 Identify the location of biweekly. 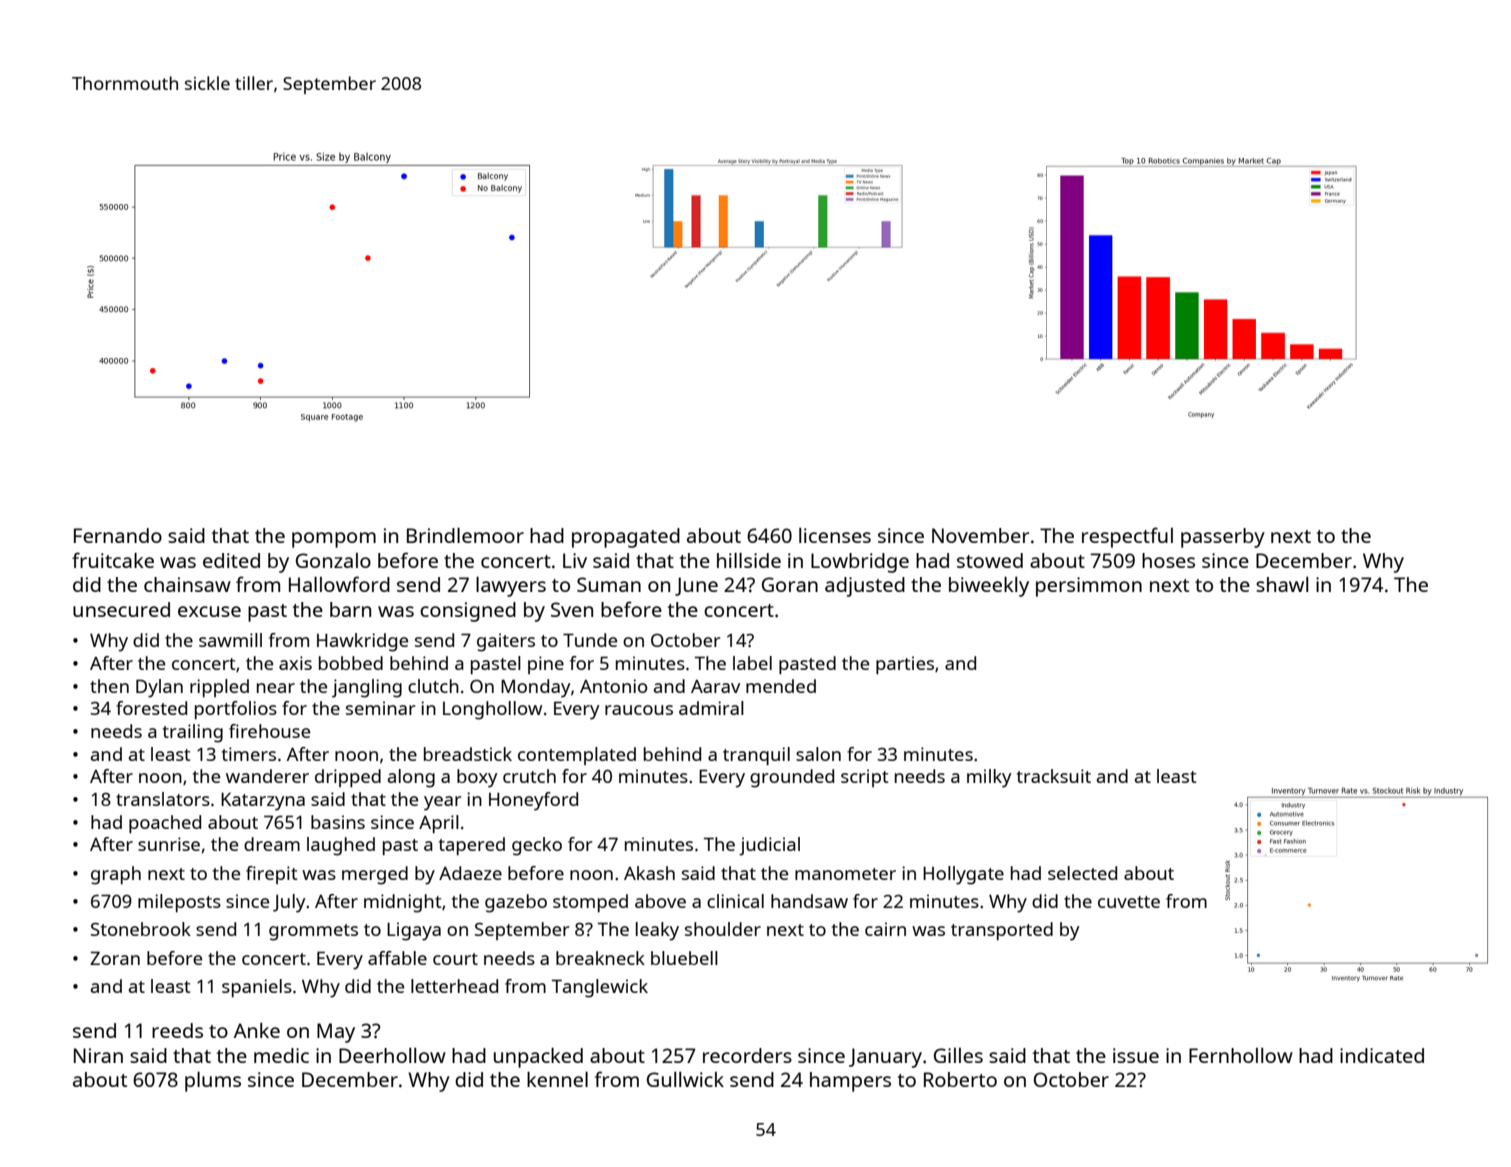
(989, 587).
